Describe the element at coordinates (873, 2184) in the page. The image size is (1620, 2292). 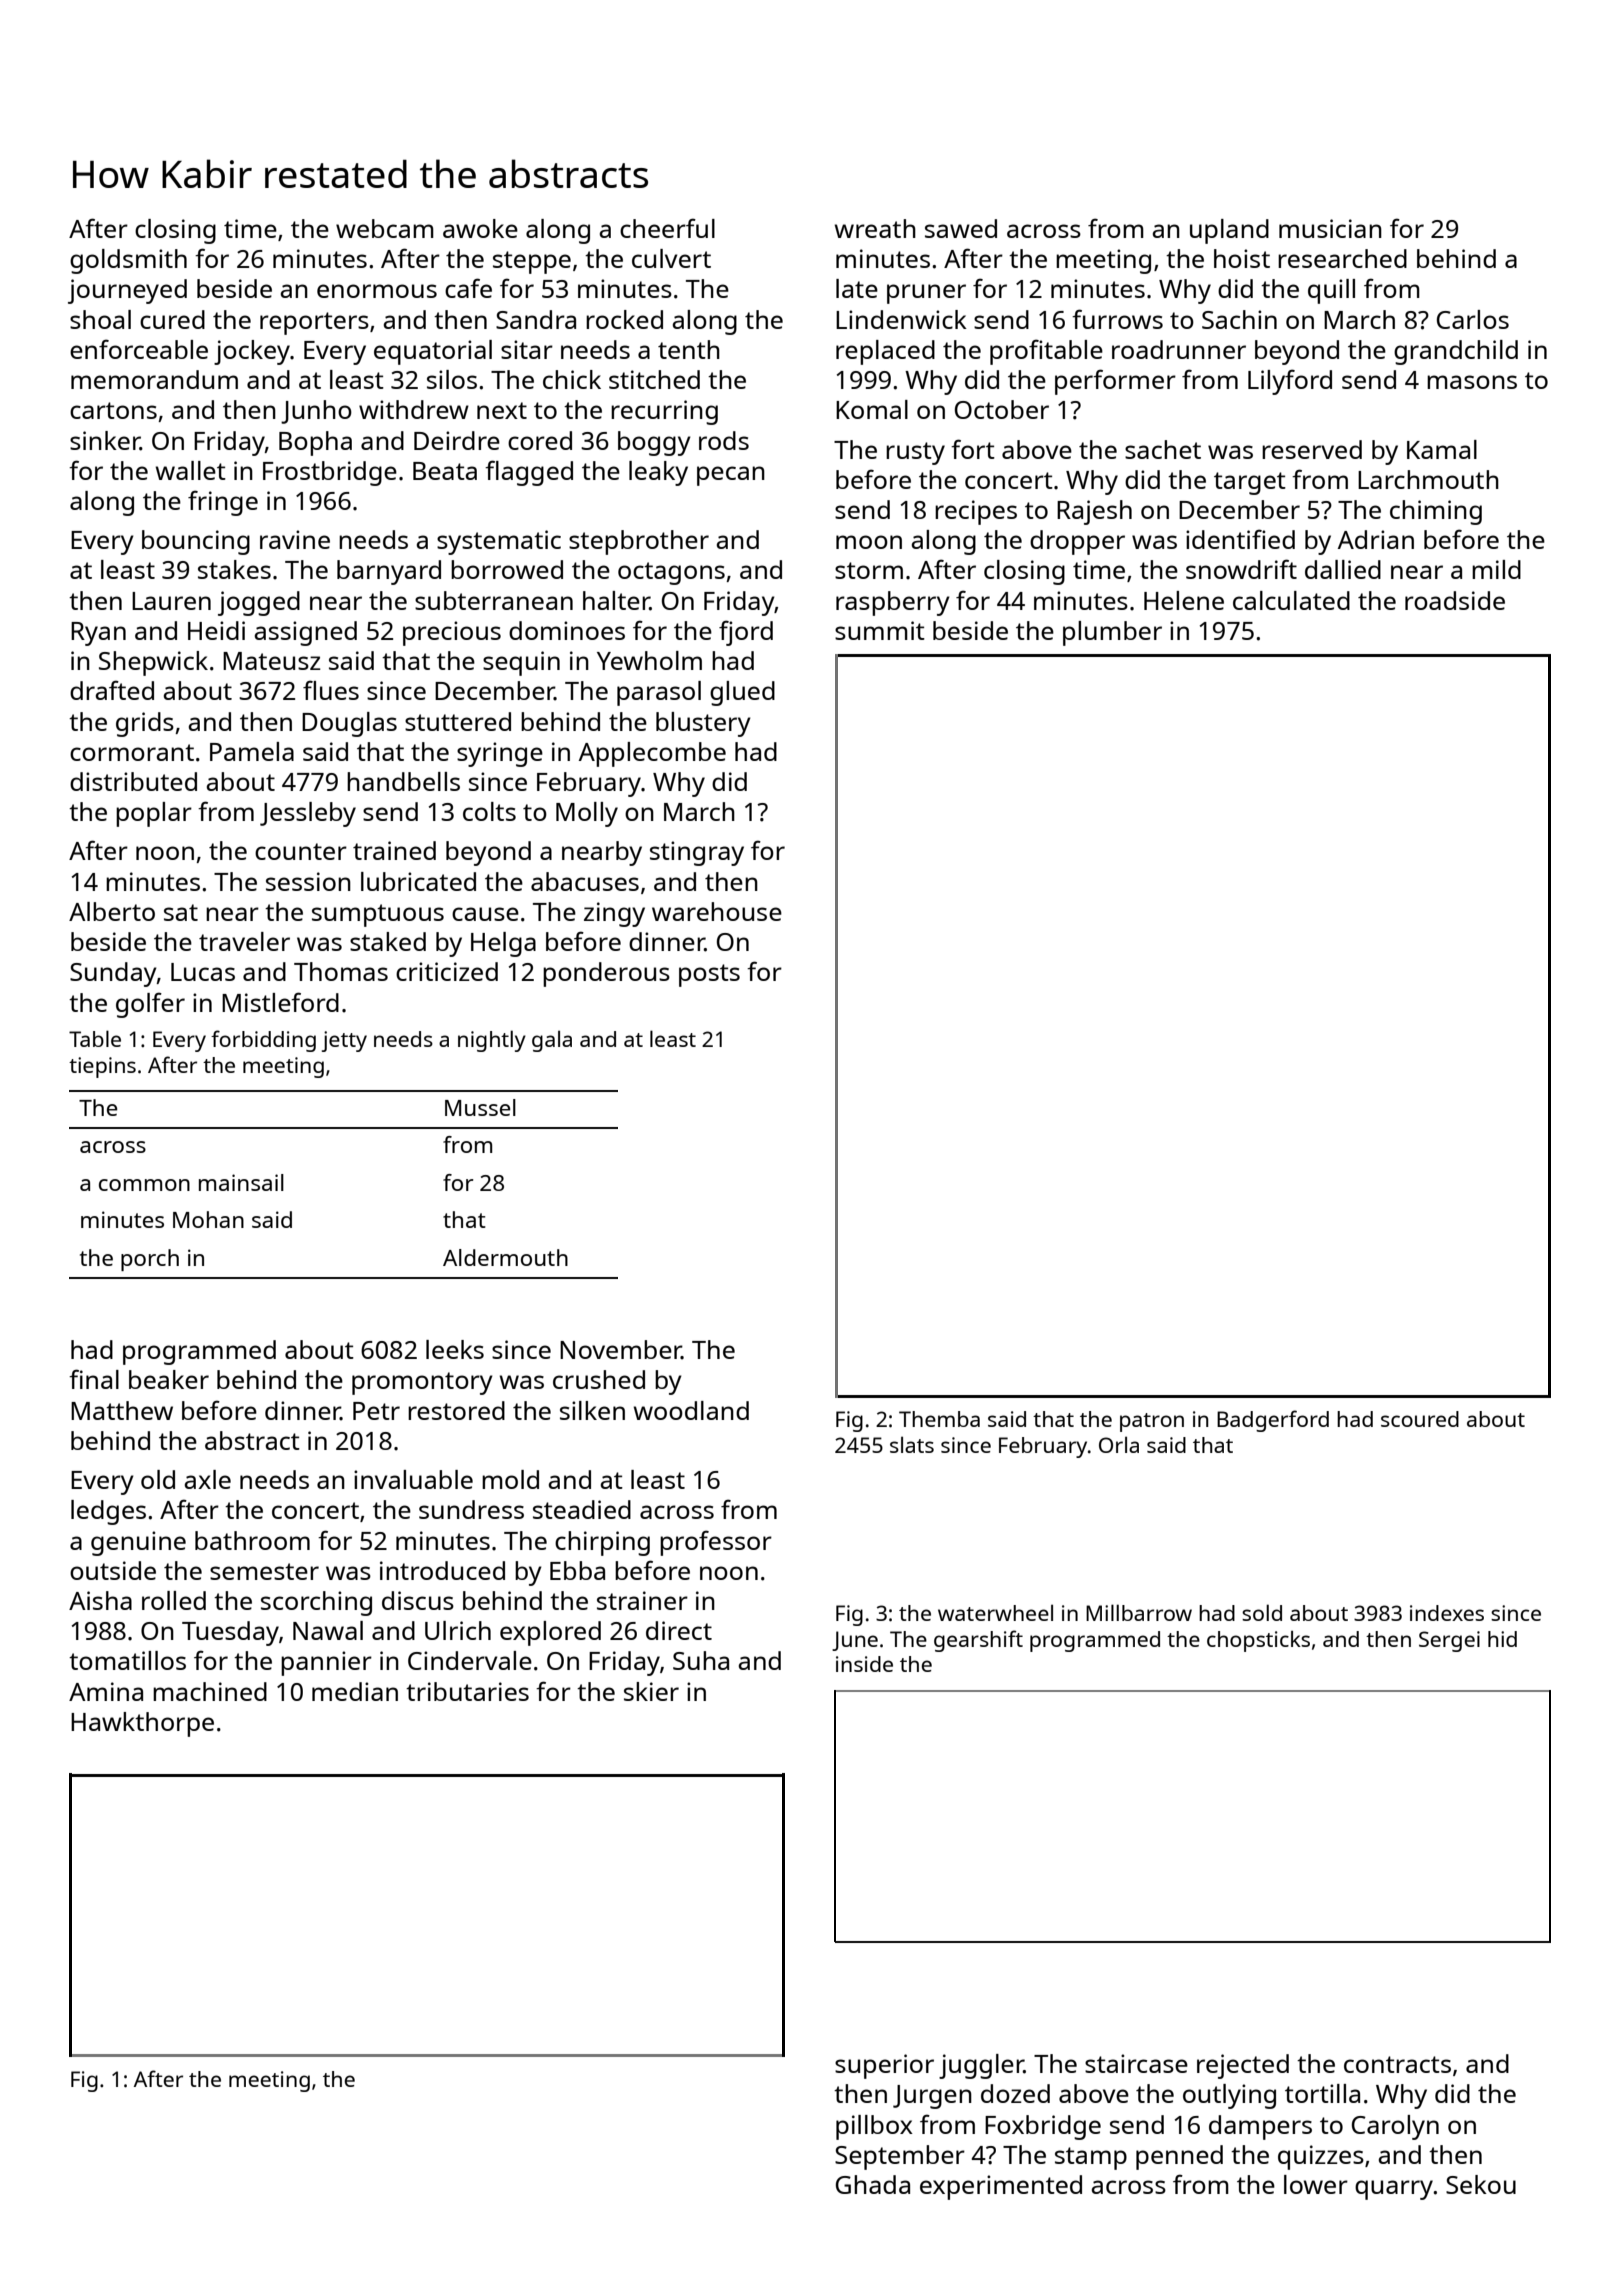
I see `Ghada` at that location.
